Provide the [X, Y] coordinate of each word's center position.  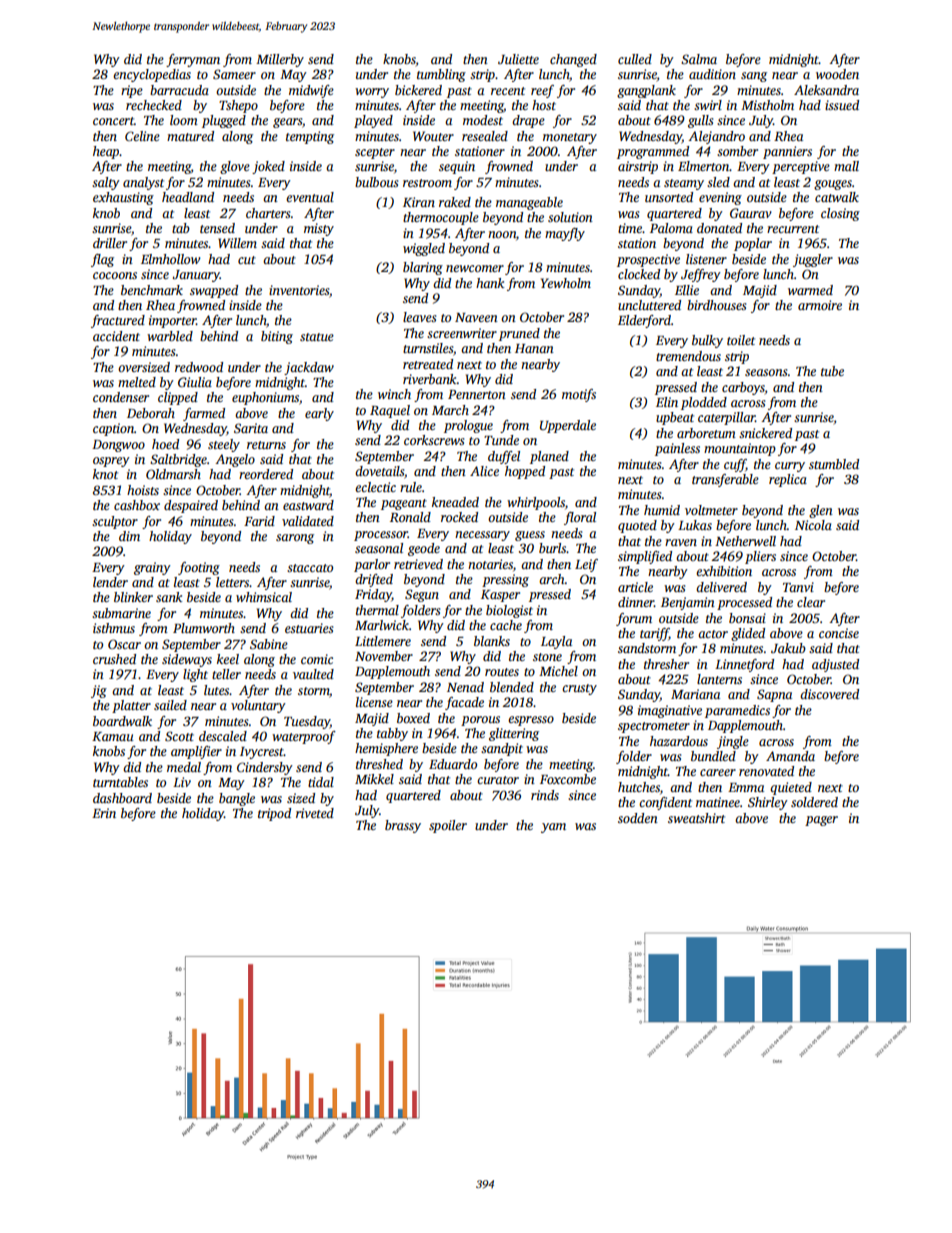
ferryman [193, 60]
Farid [259, 521]
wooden [837, 74]
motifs [579, 395]
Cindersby [265, 768]
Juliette [518, 59]
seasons [766, 372]
